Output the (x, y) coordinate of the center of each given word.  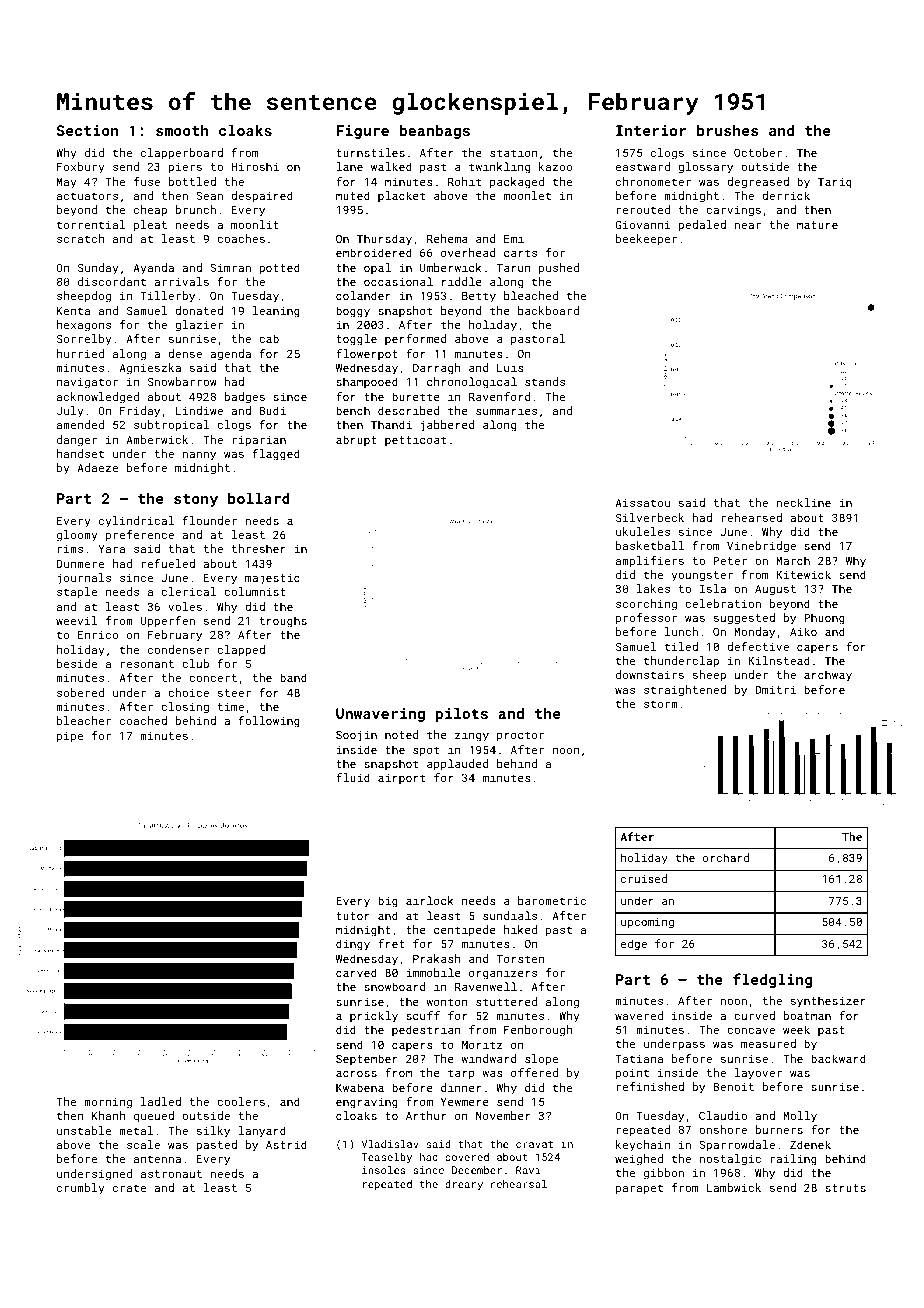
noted (401, 734)
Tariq (835, 182)
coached (143, 720)
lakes (653, 588)
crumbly (81, 1189)
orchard (726, 857)
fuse (147, 181)
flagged (276, 455)
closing (185, 708)
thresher (258, 548)
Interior (651, 130)
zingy (472, 736)
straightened (685, 691)
